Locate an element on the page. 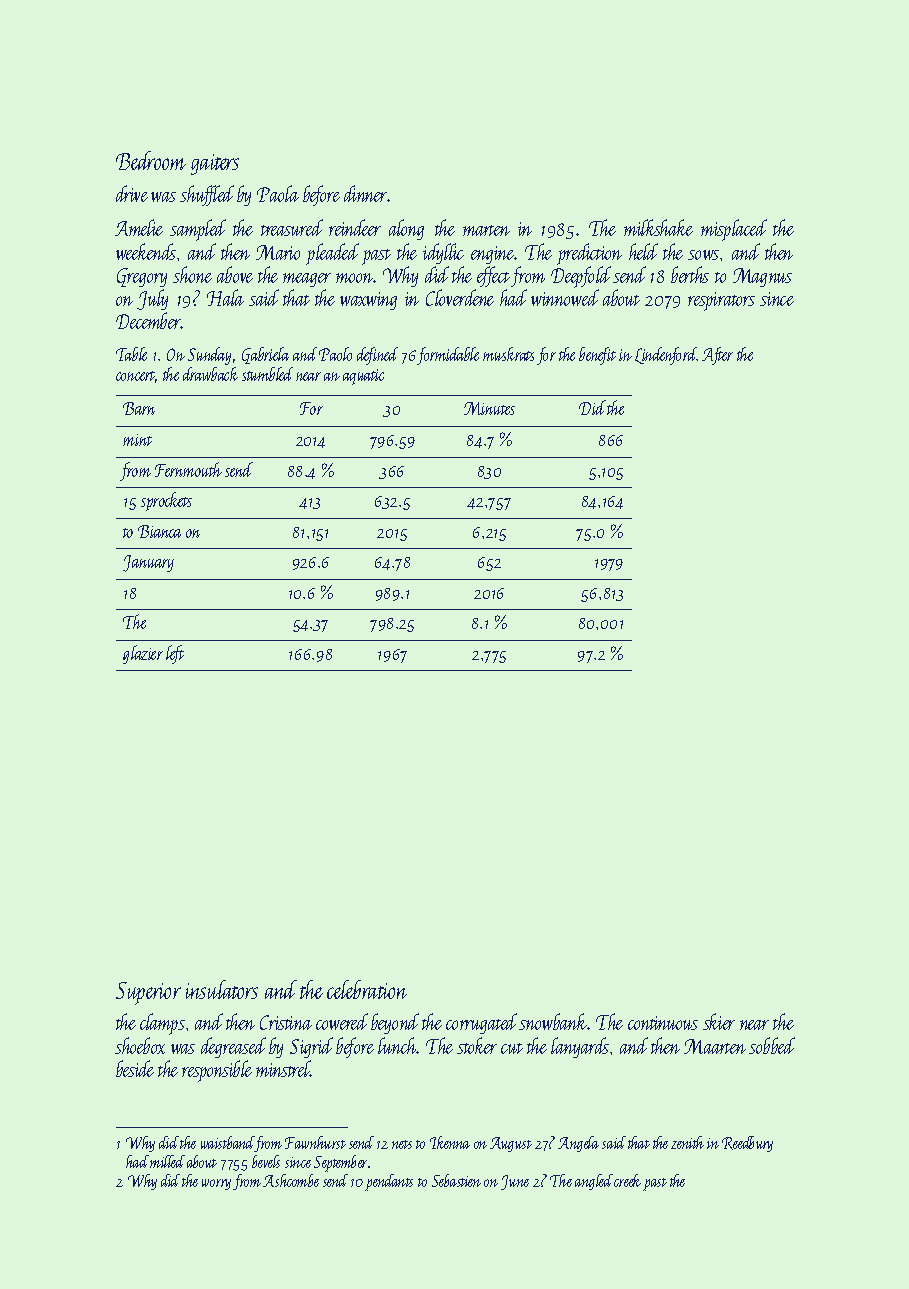 The height and width of the image is (1289, 909). formidable is located at coordinates (448, 356).
